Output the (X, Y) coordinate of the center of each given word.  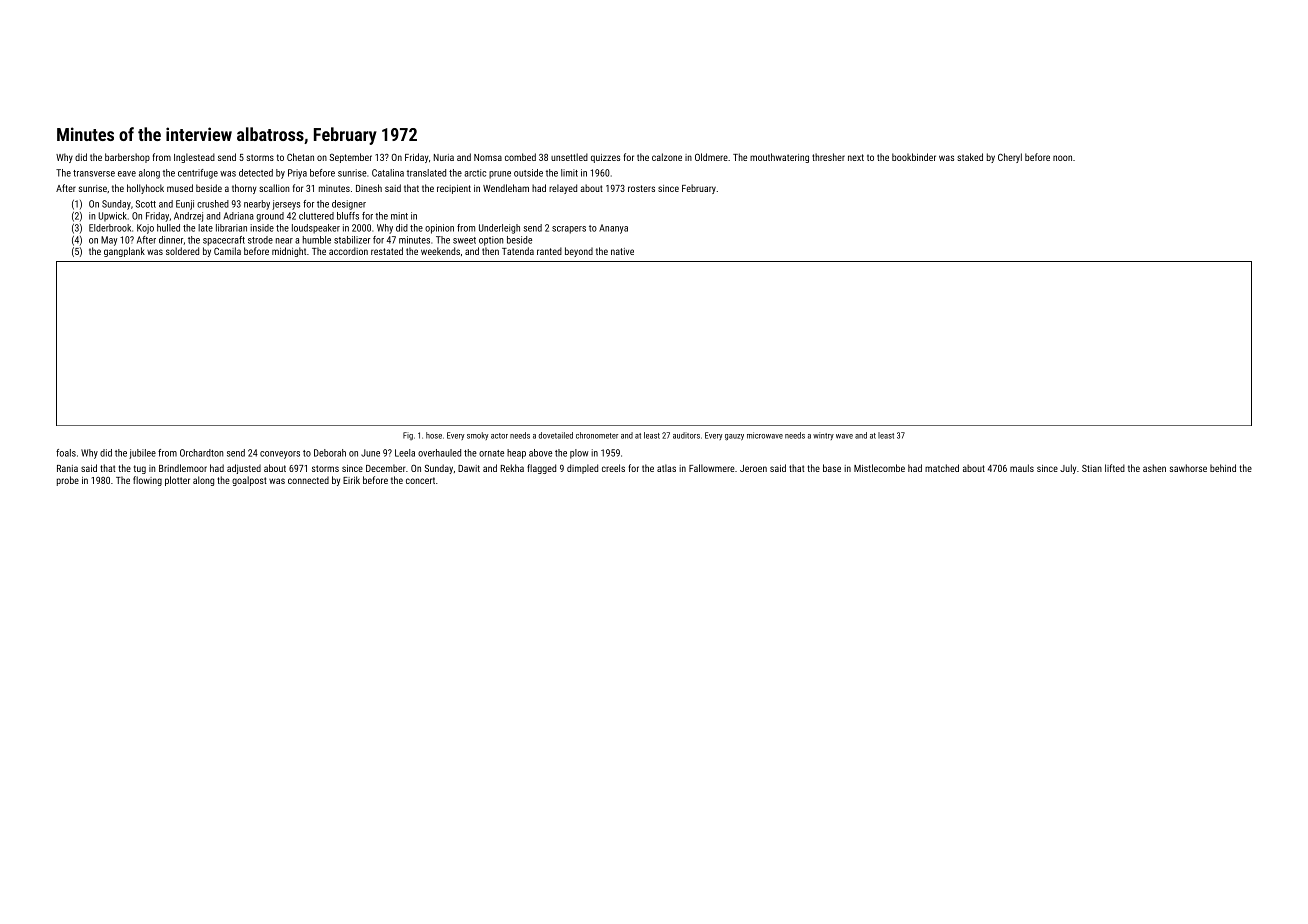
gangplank (124, 252)
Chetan (300, 157)
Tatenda (518, 251)
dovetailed (556, 435)
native (622, 251)
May (109, 241)
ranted (549, 251)
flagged (541, 469)
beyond (579, 252)
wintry (823, 436)
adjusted (244, 469)
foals (66, 453)
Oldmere (711, 157)
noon (1062, 158)
